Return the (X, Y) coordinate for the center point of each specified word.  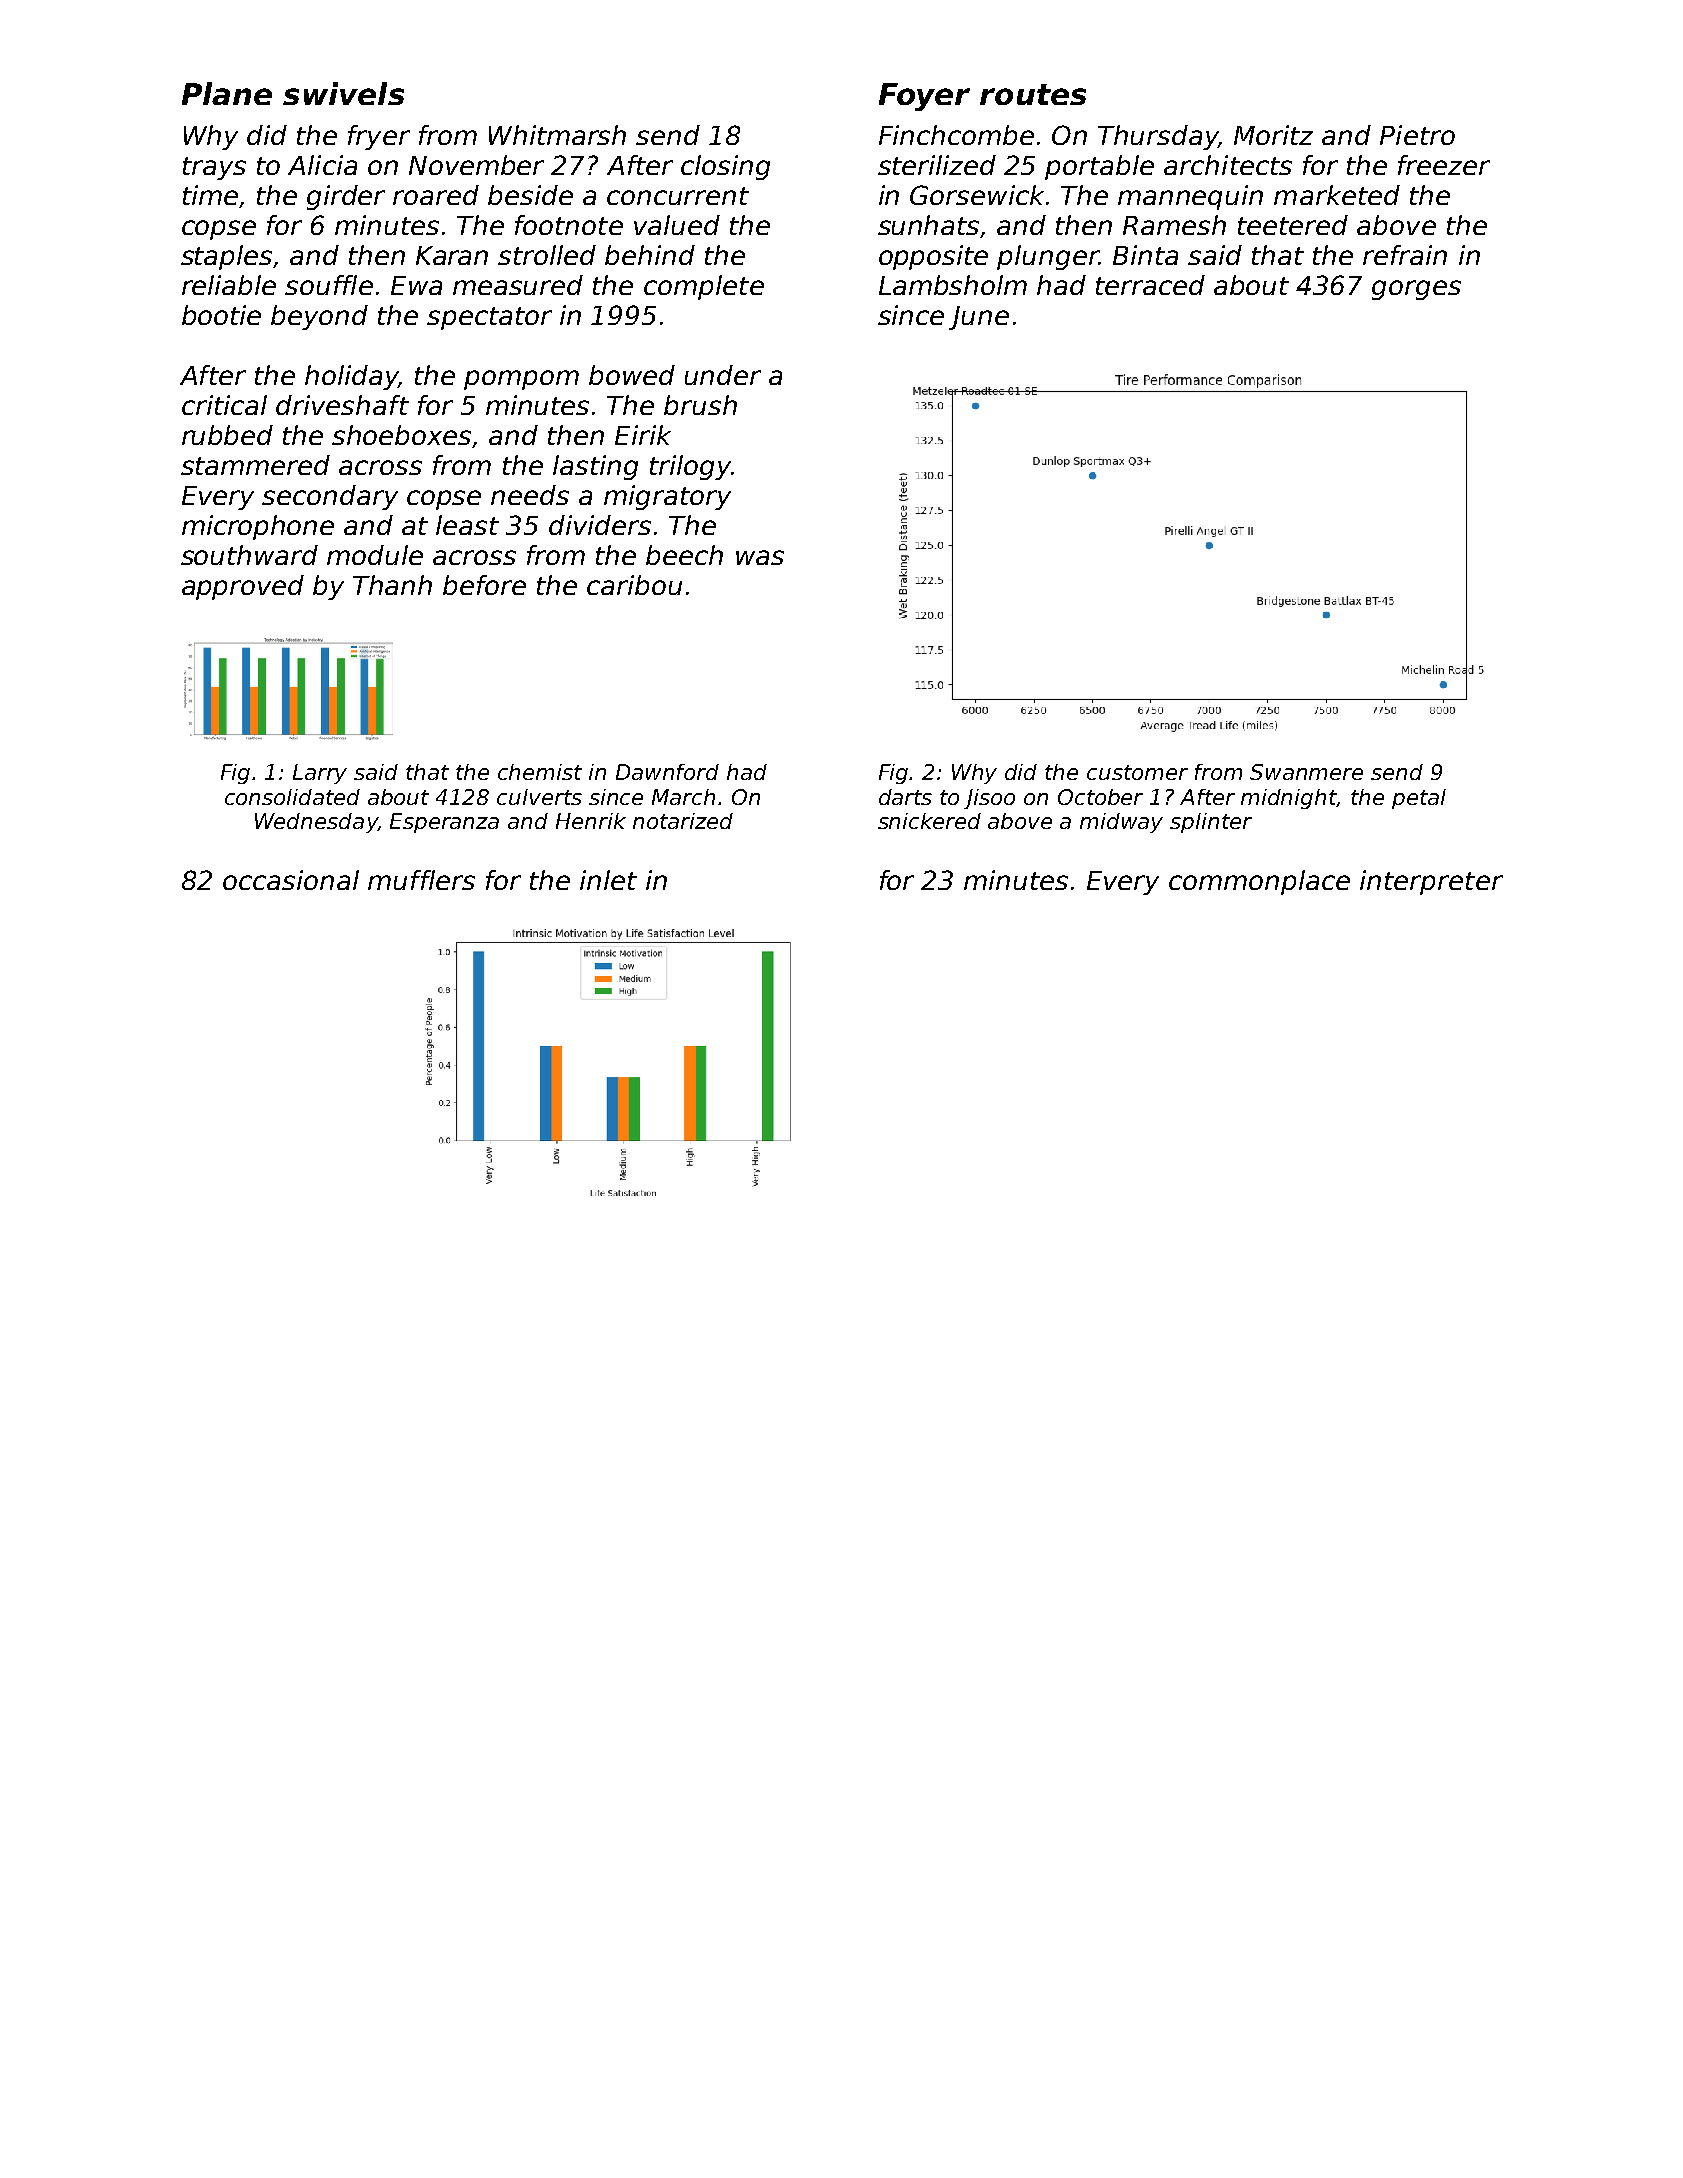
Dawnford (667, 772)
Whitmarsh (557, 135)
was (760, 557)
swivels (343, 93)
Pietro (1417, 135)
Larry (320, 774)
